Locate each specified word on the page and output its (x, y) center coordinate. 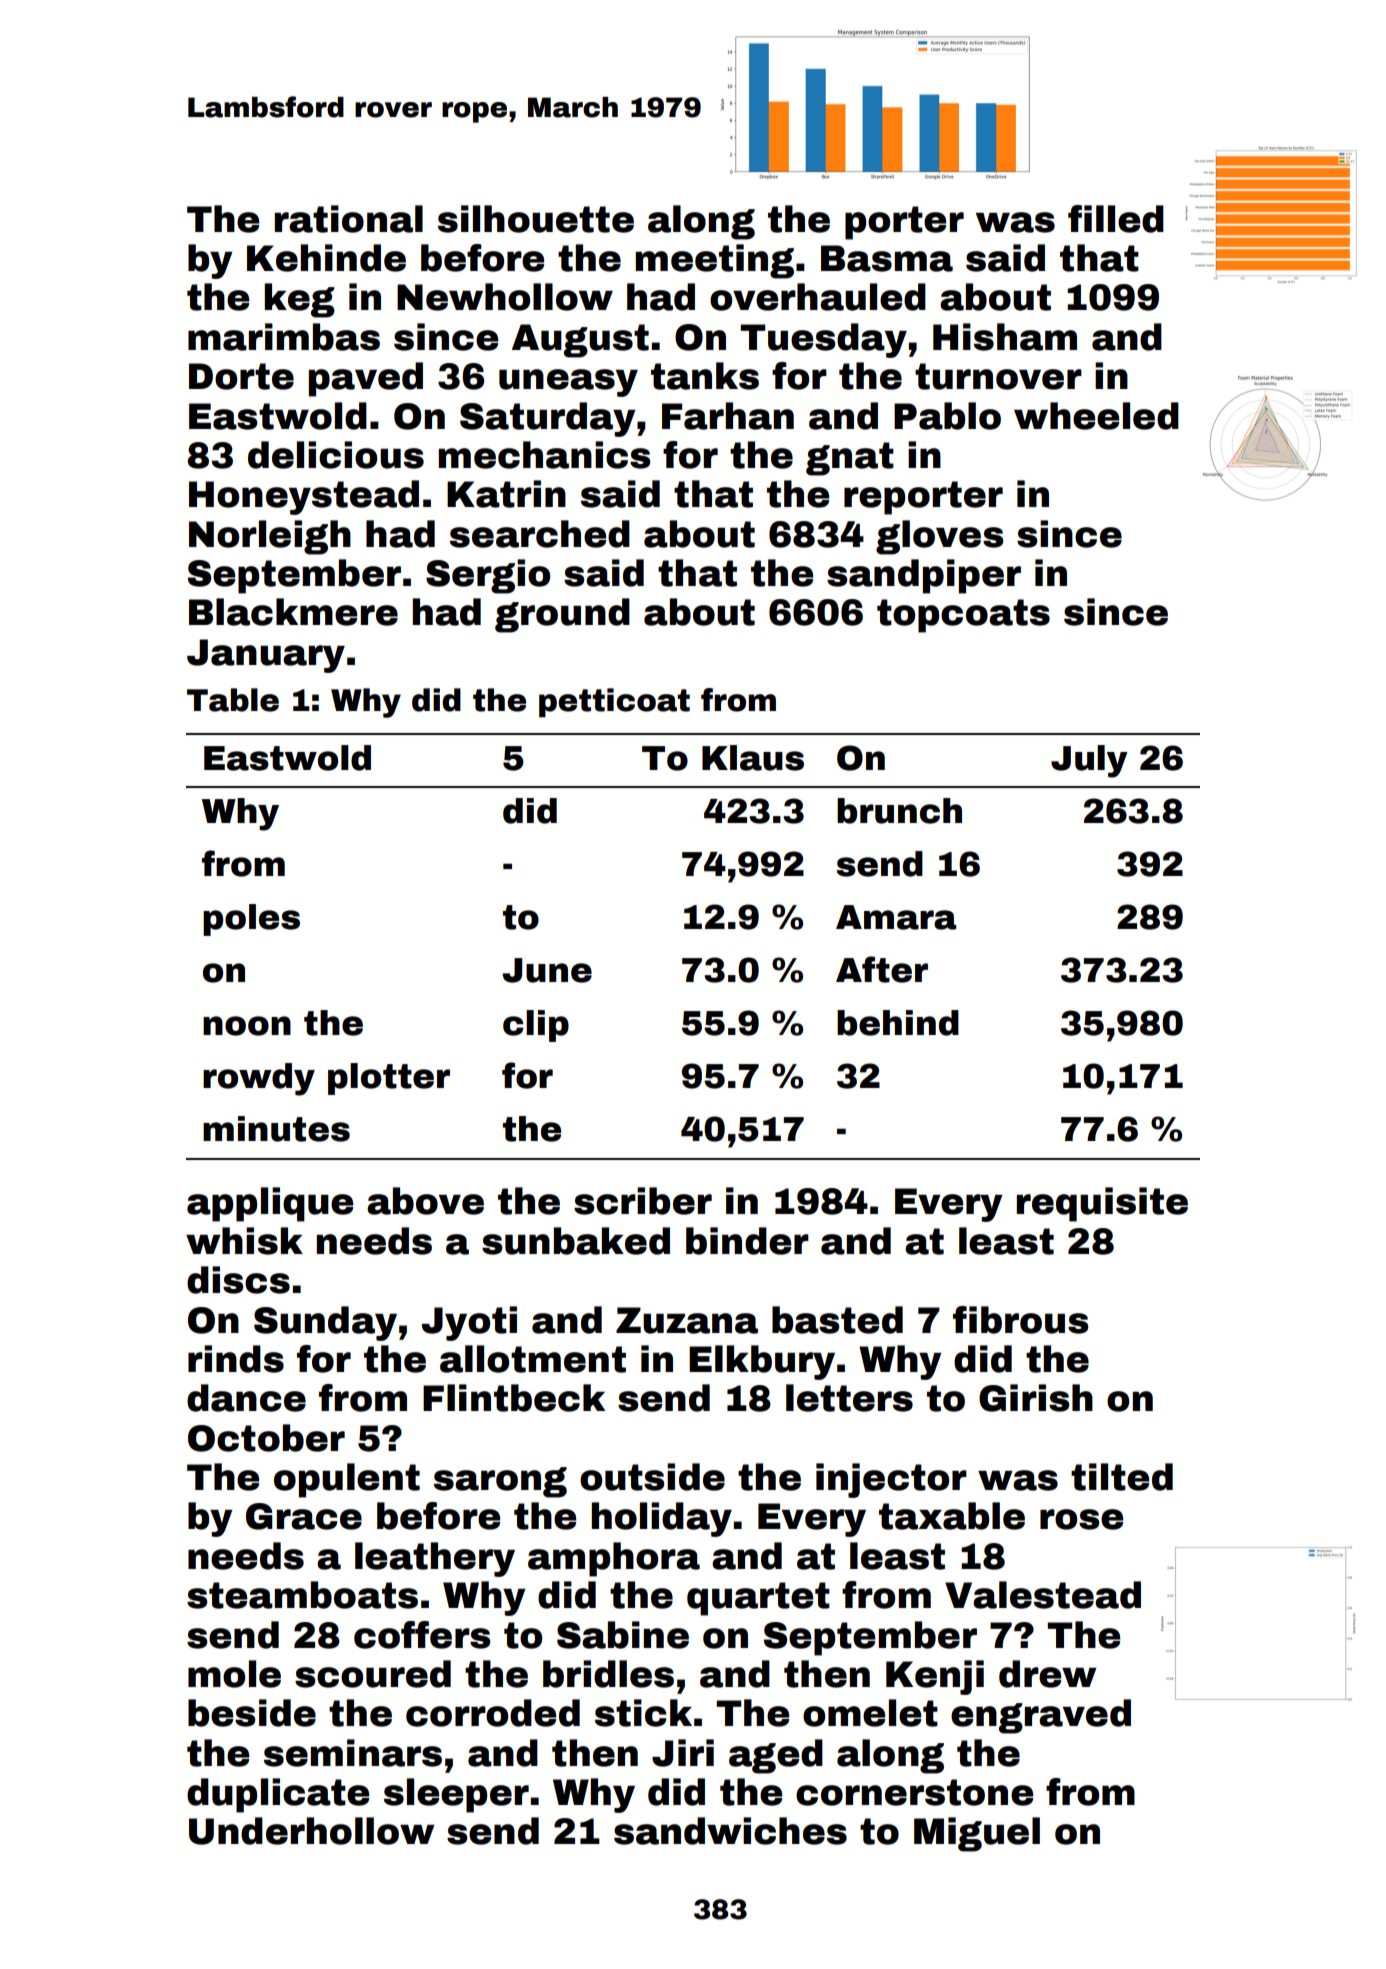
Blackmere (293, 612)
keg (299, 300)
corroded (493, 1713)
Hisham (1005, 337)
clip (536, 1026)
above (425, 1201)
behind (898, 1023)
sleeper (456, 1795)
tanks (705, 376)
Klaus (753, 758)
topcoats (963, 616)
